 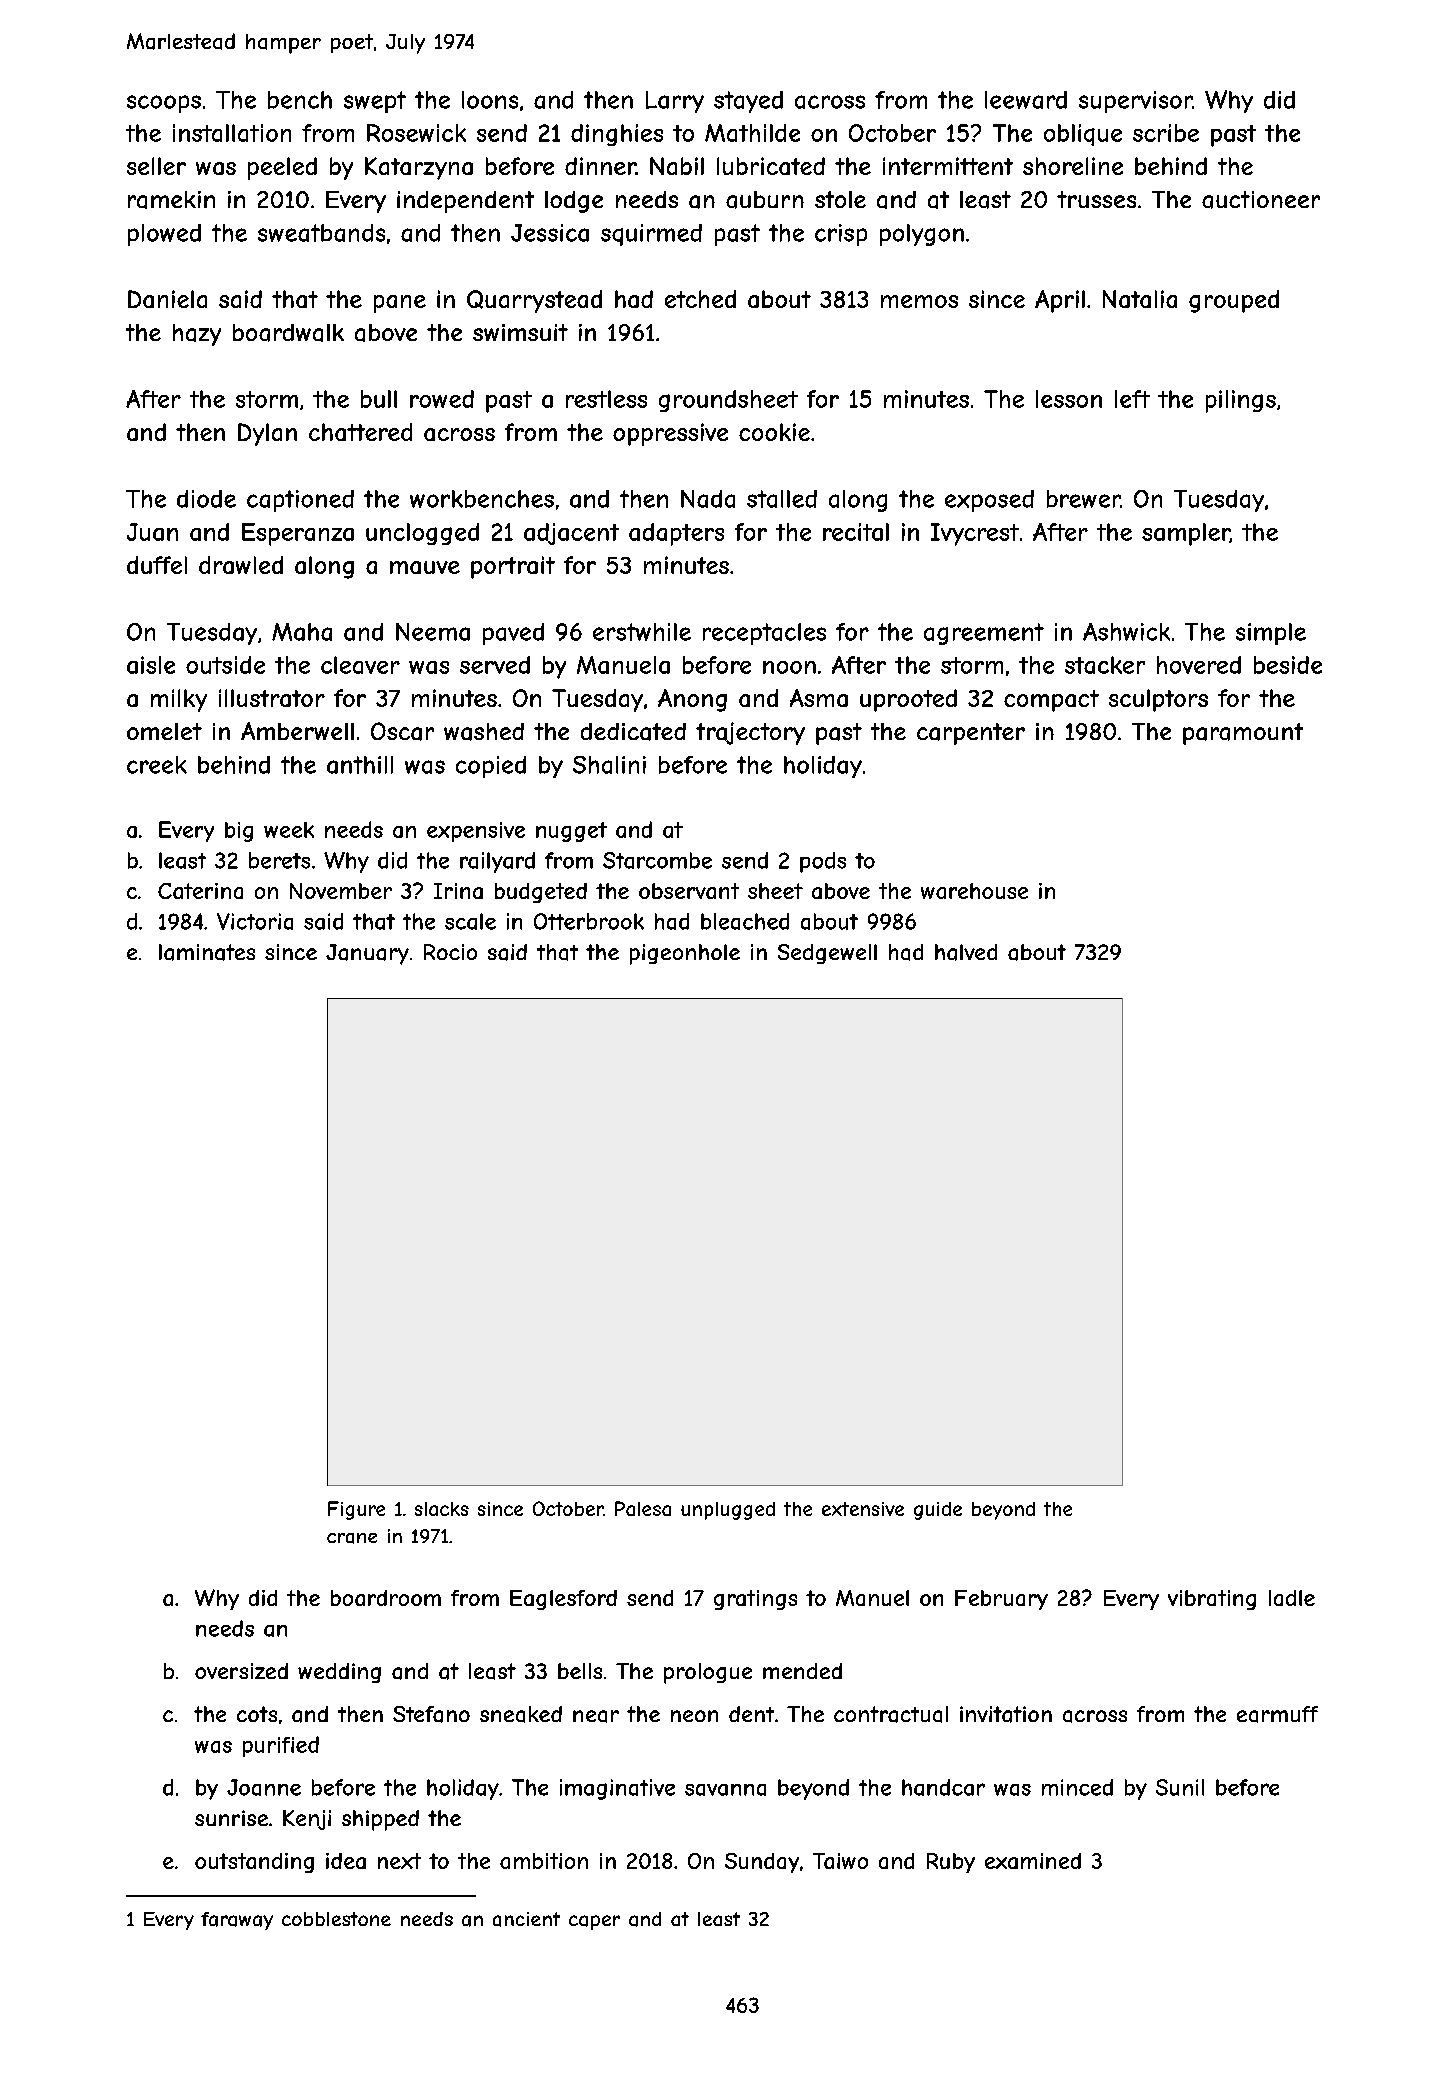 I want to click on faraway, so click(x=237, y=1921).
